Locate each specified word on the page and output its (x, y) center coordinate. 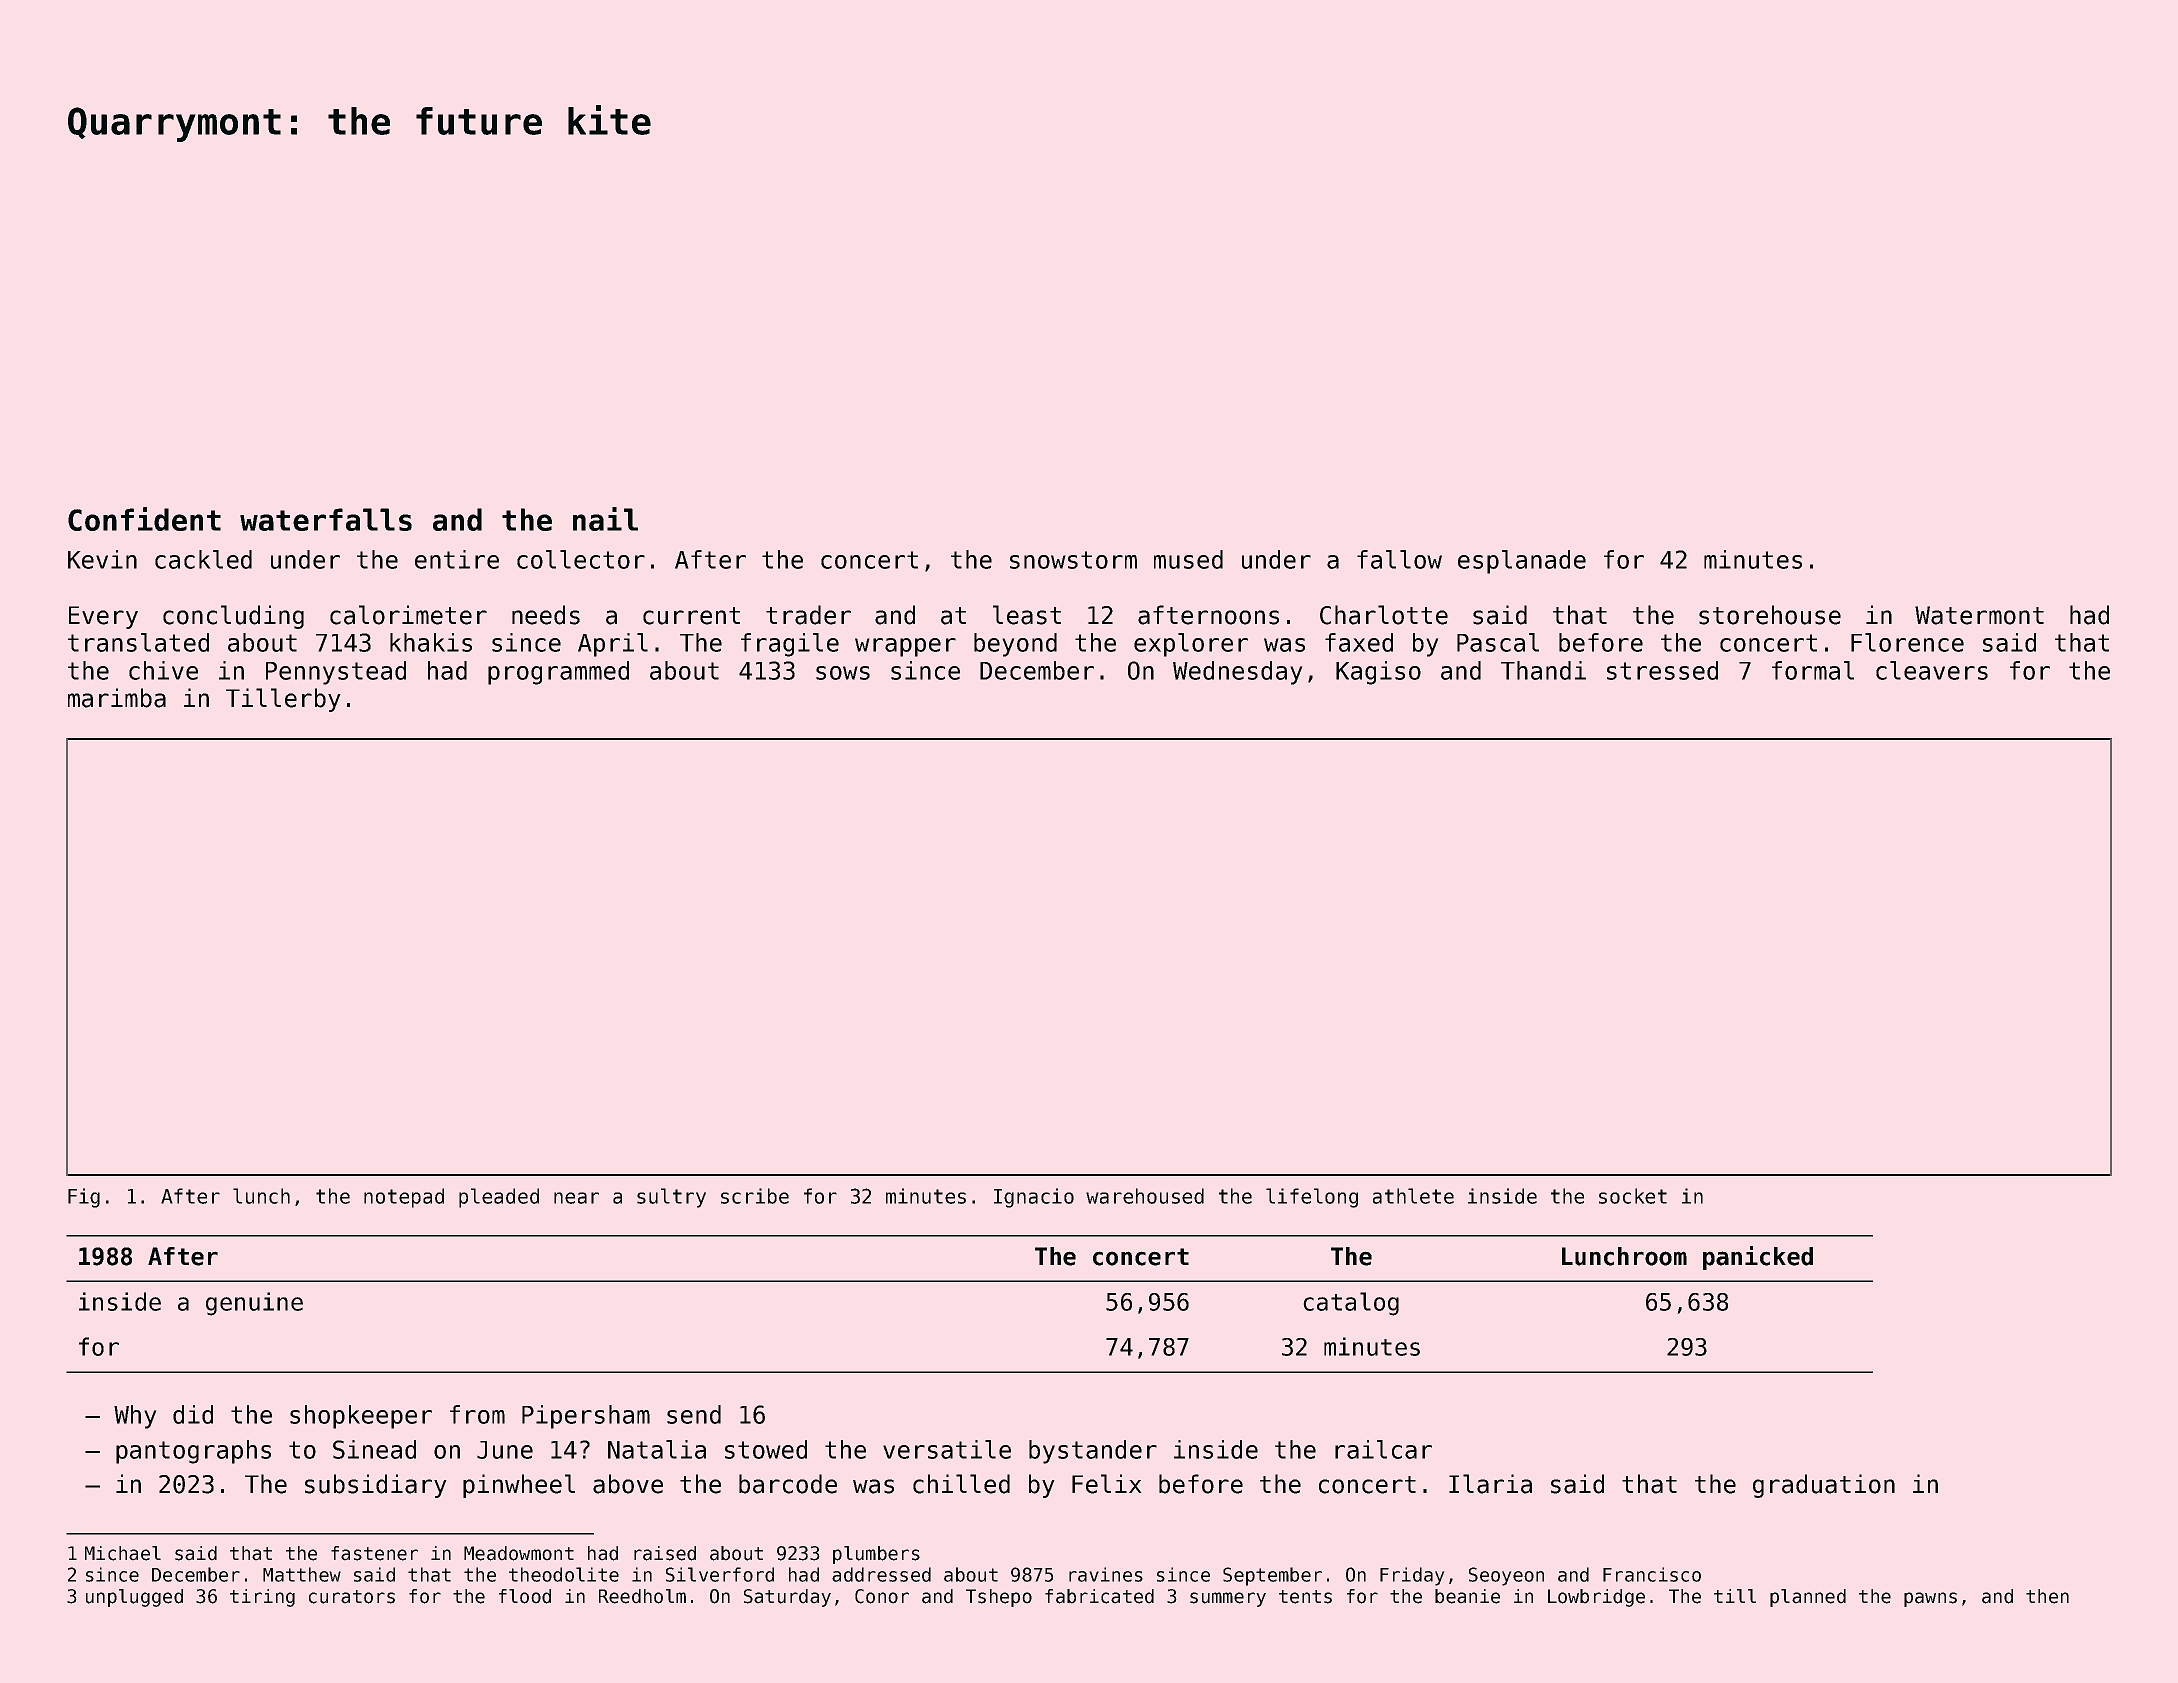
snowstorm (1073, 560)
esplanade (1522, 562)
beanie (1467, 1596)
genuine (254, 1304)
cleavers (1932, 670)
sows (843, 673)
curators (352, 1597)
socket (1633, 1196)
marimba (117, 698)
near (576, 1198)
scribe (755, 1196)
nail (605, 519)
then (2047, 1596)
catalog (1351, 1304)
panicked (1758, 1258)
